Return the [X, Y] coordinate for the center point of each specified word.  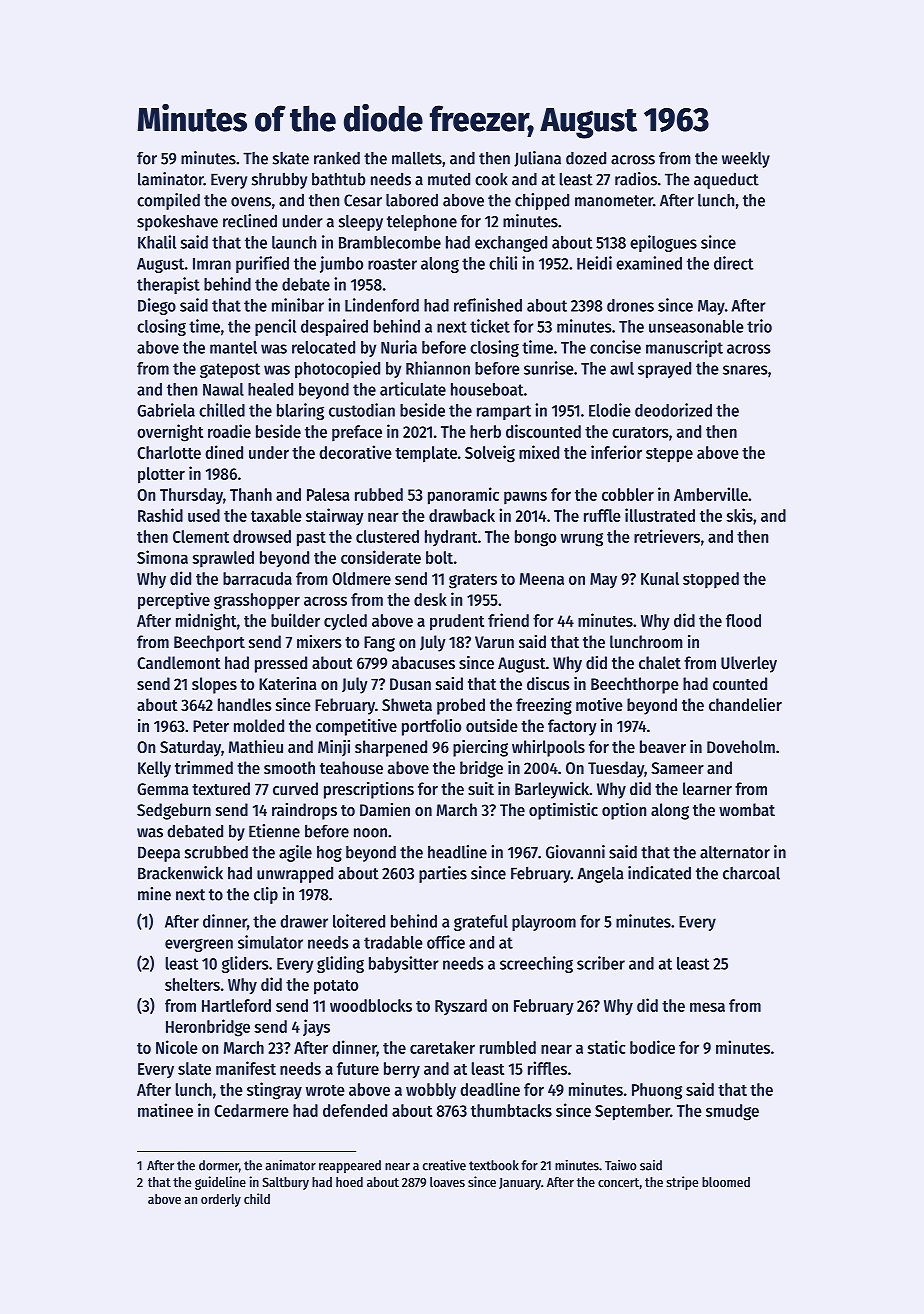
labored [412, 200]
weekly [746, 160]
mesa [707, 1007]
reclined [250, 221]
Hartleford [236, 1005]
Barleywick [552, 790]
